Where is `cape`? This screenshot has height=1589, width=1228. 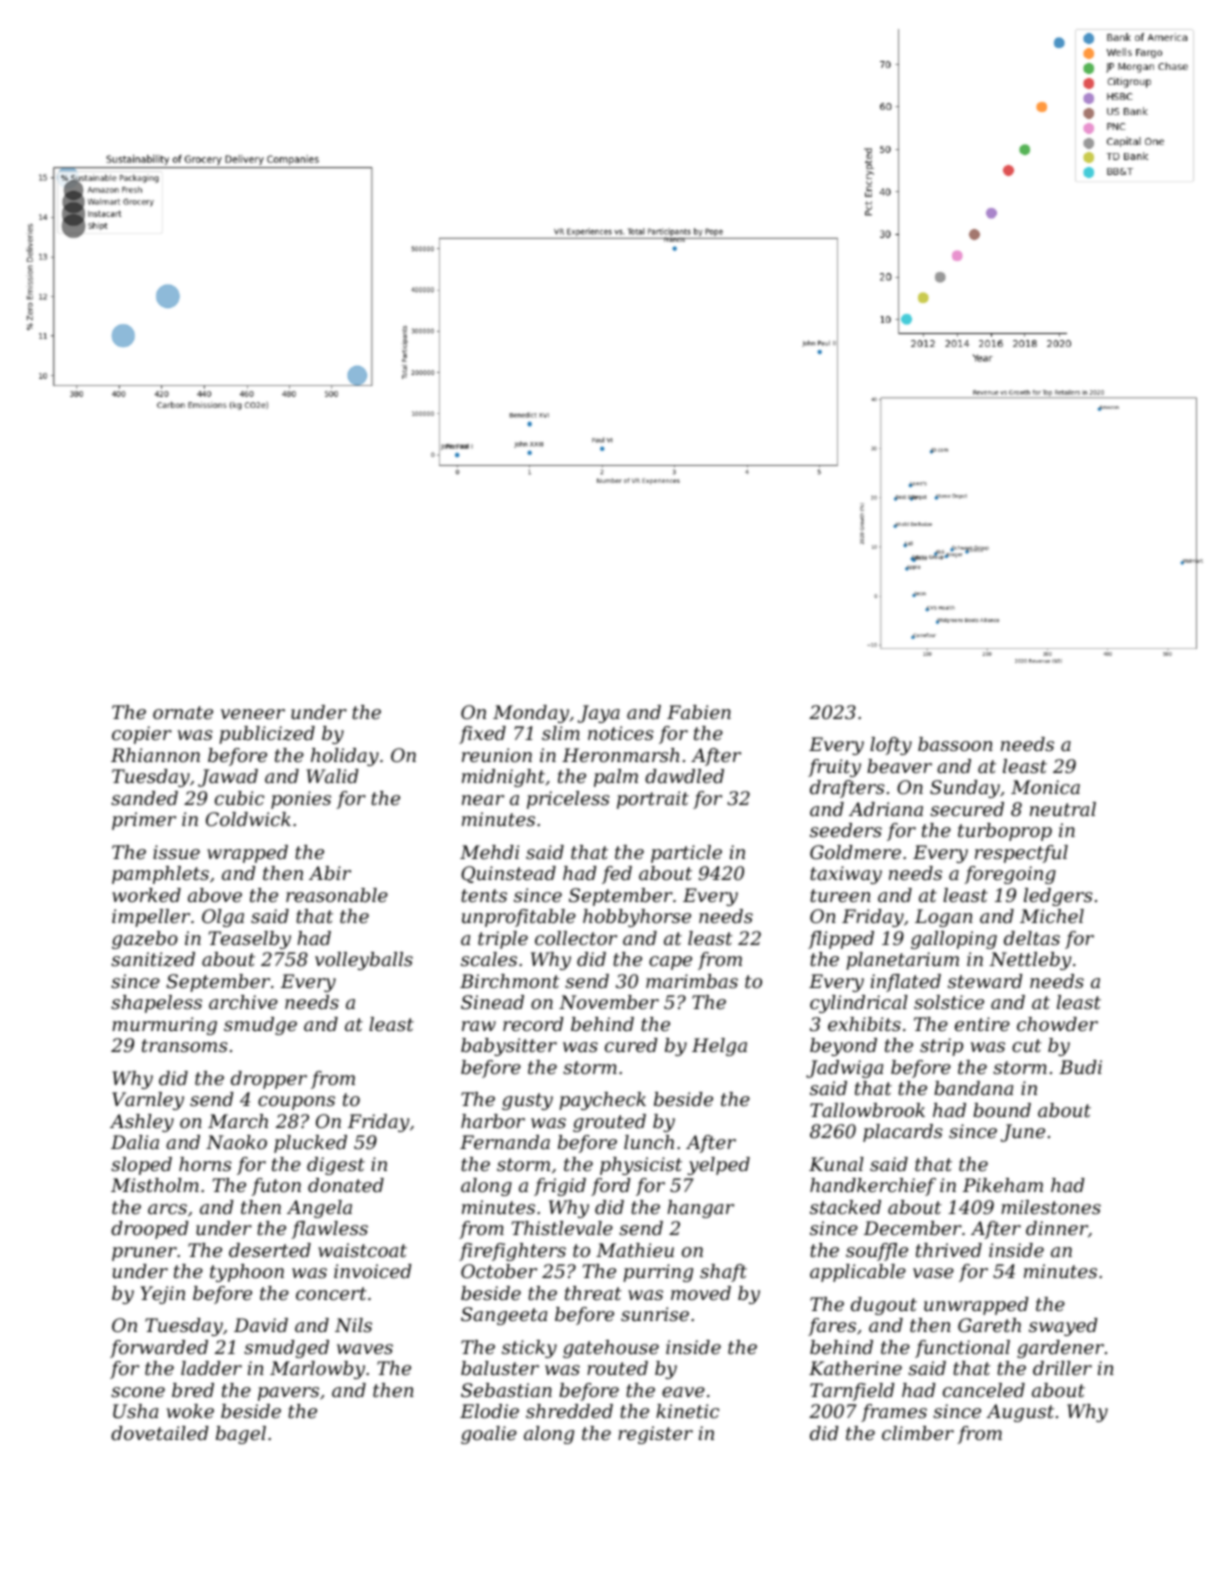 cape is located at coordinates (670, 963).
